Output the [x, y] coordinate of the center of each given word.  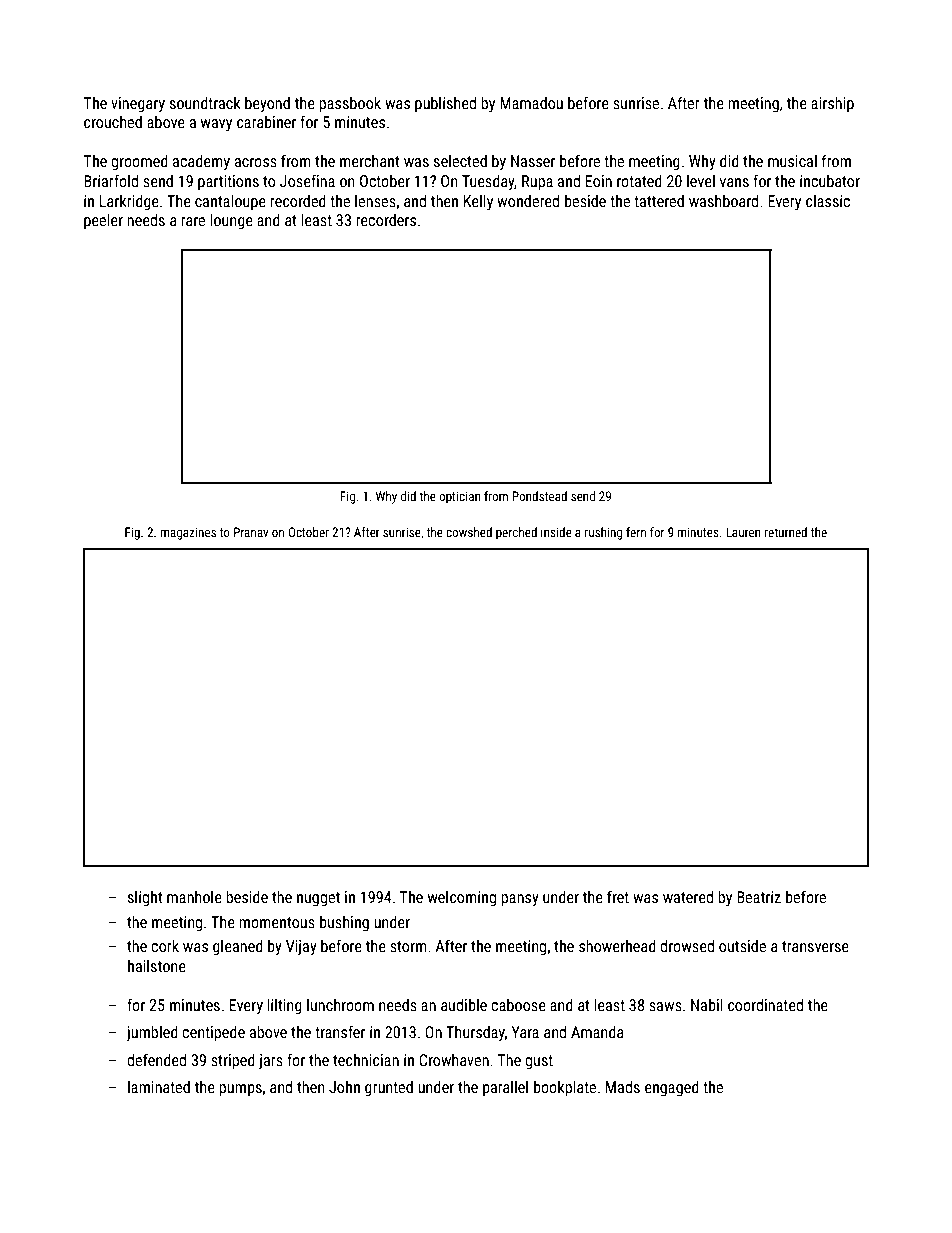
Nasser [533, 161]
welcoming [462, 899]
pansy [520, 900]
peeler [103, 221]
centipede [213, 1033]
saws [665, 1006]
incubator [830, 181]
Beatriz [759, 897]
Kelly [478, 202]
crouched [113, 122]
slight [145, 898]
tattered [659, 201]
